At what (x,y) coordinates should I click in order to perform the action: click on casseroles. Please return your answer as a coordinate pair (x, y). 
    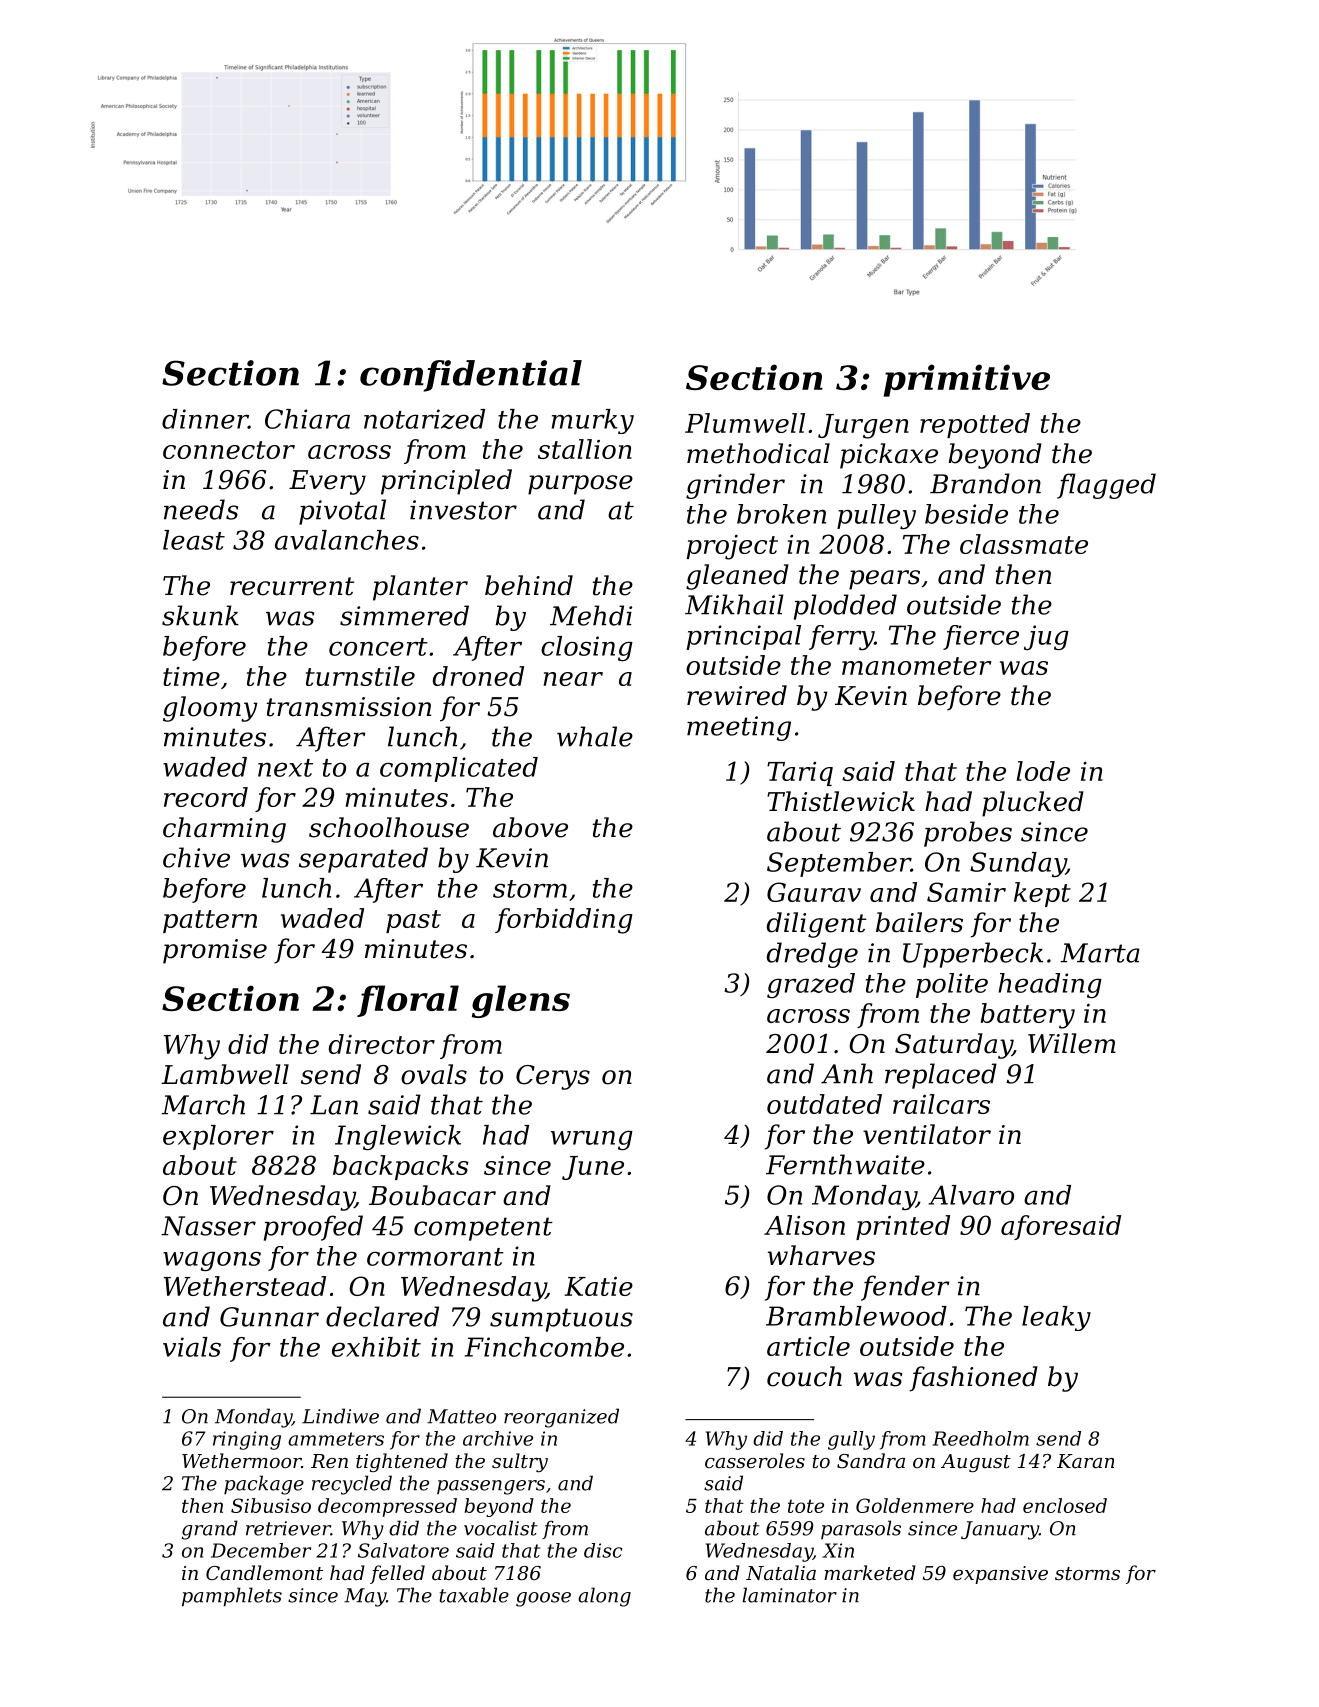
    Looking at the image, I should click on (755, 1460).
